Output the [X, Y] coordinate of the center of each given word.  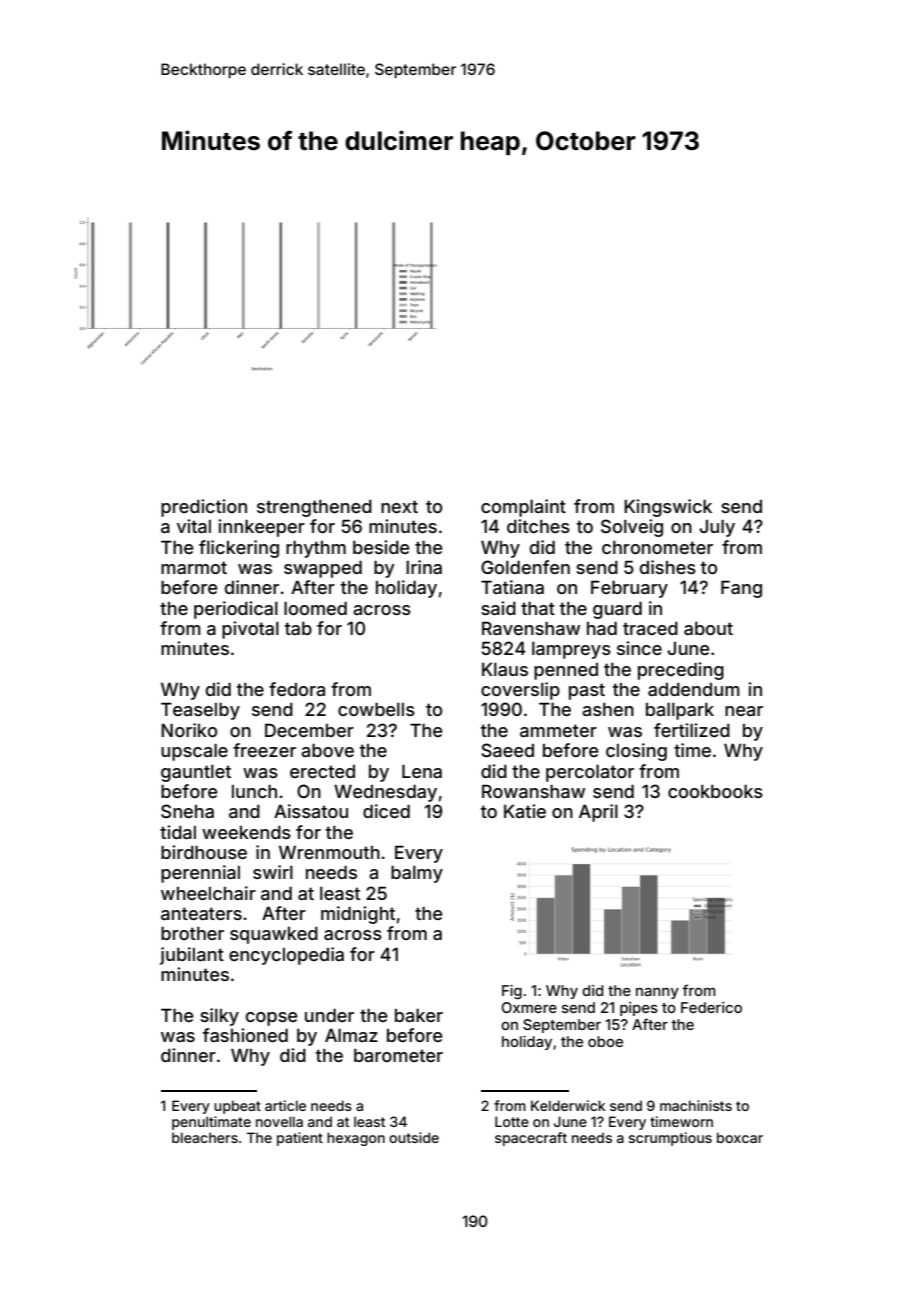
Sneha [187, 811]
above [327, 750]
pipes [639, 1009]
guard [617, 610]
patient [300, 1139]
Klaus [505, 669]
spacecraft [531, 1139]
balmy [417, 874]
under [329, 1015]
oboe [605, 1041]
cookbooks [715, 791]
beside [381, 547]
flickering [239, 549]
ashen [608, 709]
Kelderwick [568, 1105]
